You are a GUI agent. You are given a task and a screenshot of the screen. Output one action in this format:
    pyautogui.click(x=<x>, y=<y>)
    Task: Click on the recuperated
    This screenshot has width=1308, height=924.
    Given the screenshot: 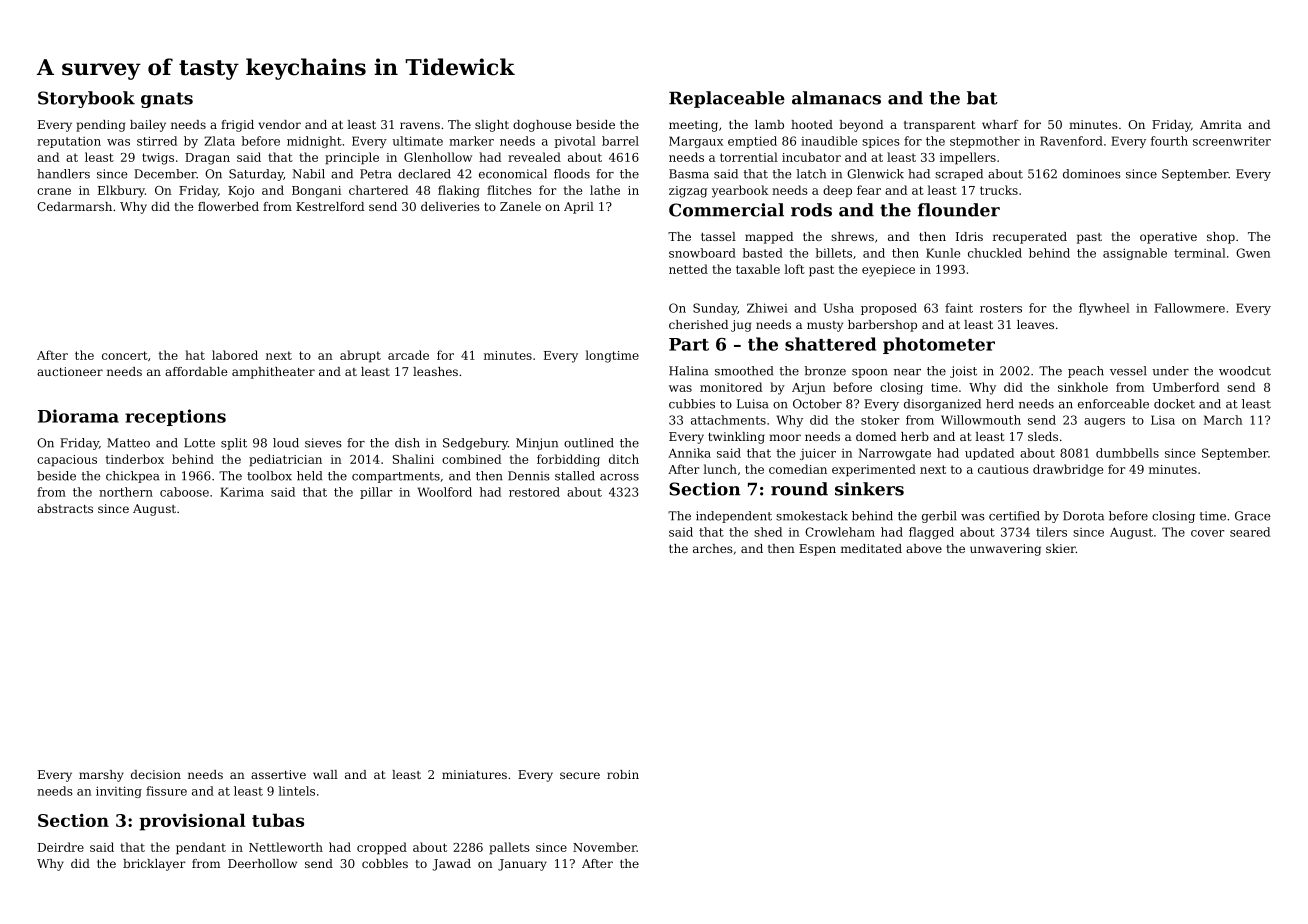 What is the action you would take?
    pyautogui.click(x=1030, y=238)
